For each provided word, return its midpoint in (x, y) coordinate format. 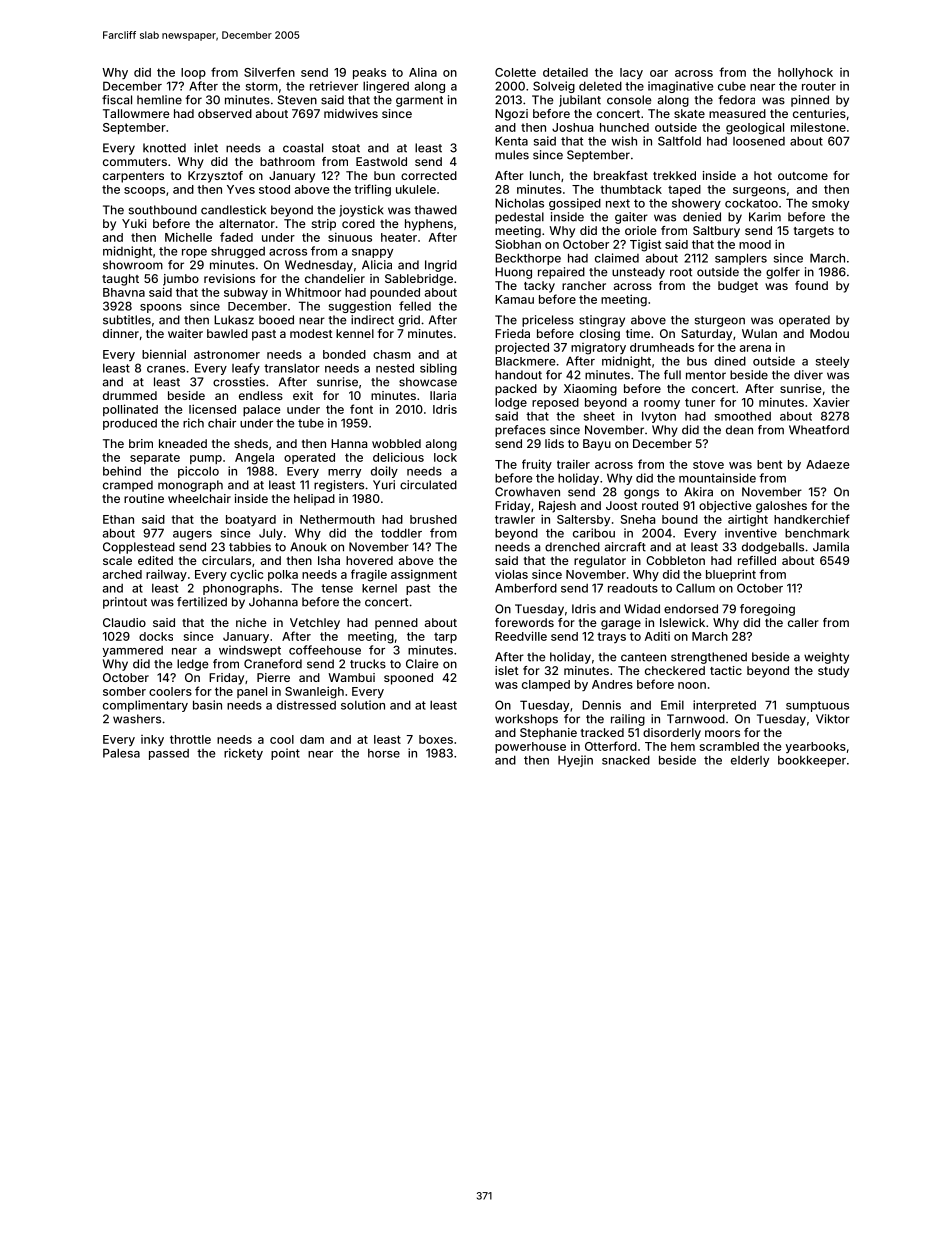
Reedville (521, 636)
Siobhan (518, 244)
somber (124, 691)
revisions (229, 278)
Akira (698, 492)
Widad (642, 609)
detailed (565, 72)
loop (193, 73)
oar (659, 73)
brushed (433, 519)
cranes (166, 369)
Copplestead (139, 548)
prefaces (520, 431)
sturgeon (720, 321)
